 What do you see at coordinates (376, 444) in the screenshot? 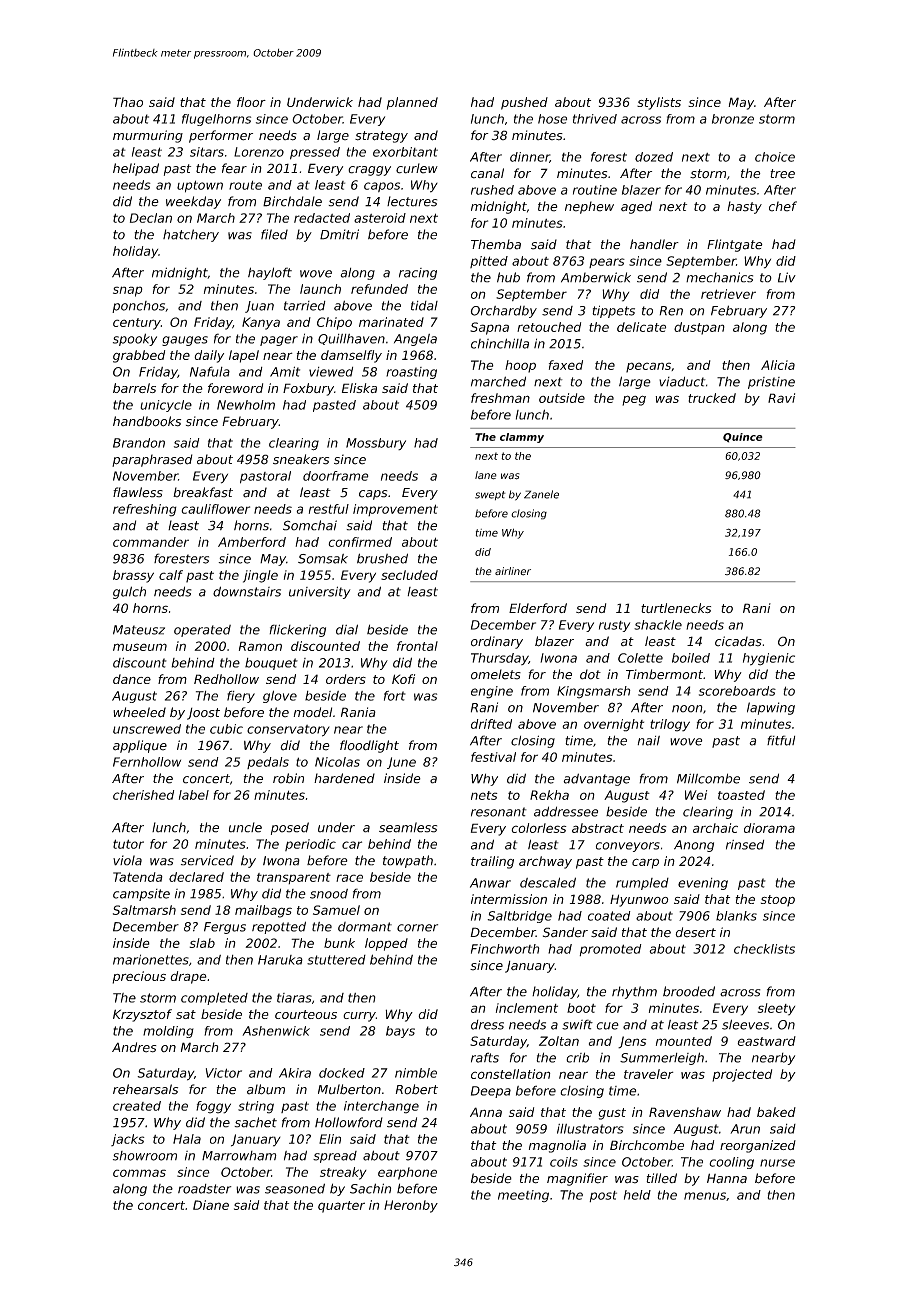
I see `Mossbury` at bounding box center [376, 444].
